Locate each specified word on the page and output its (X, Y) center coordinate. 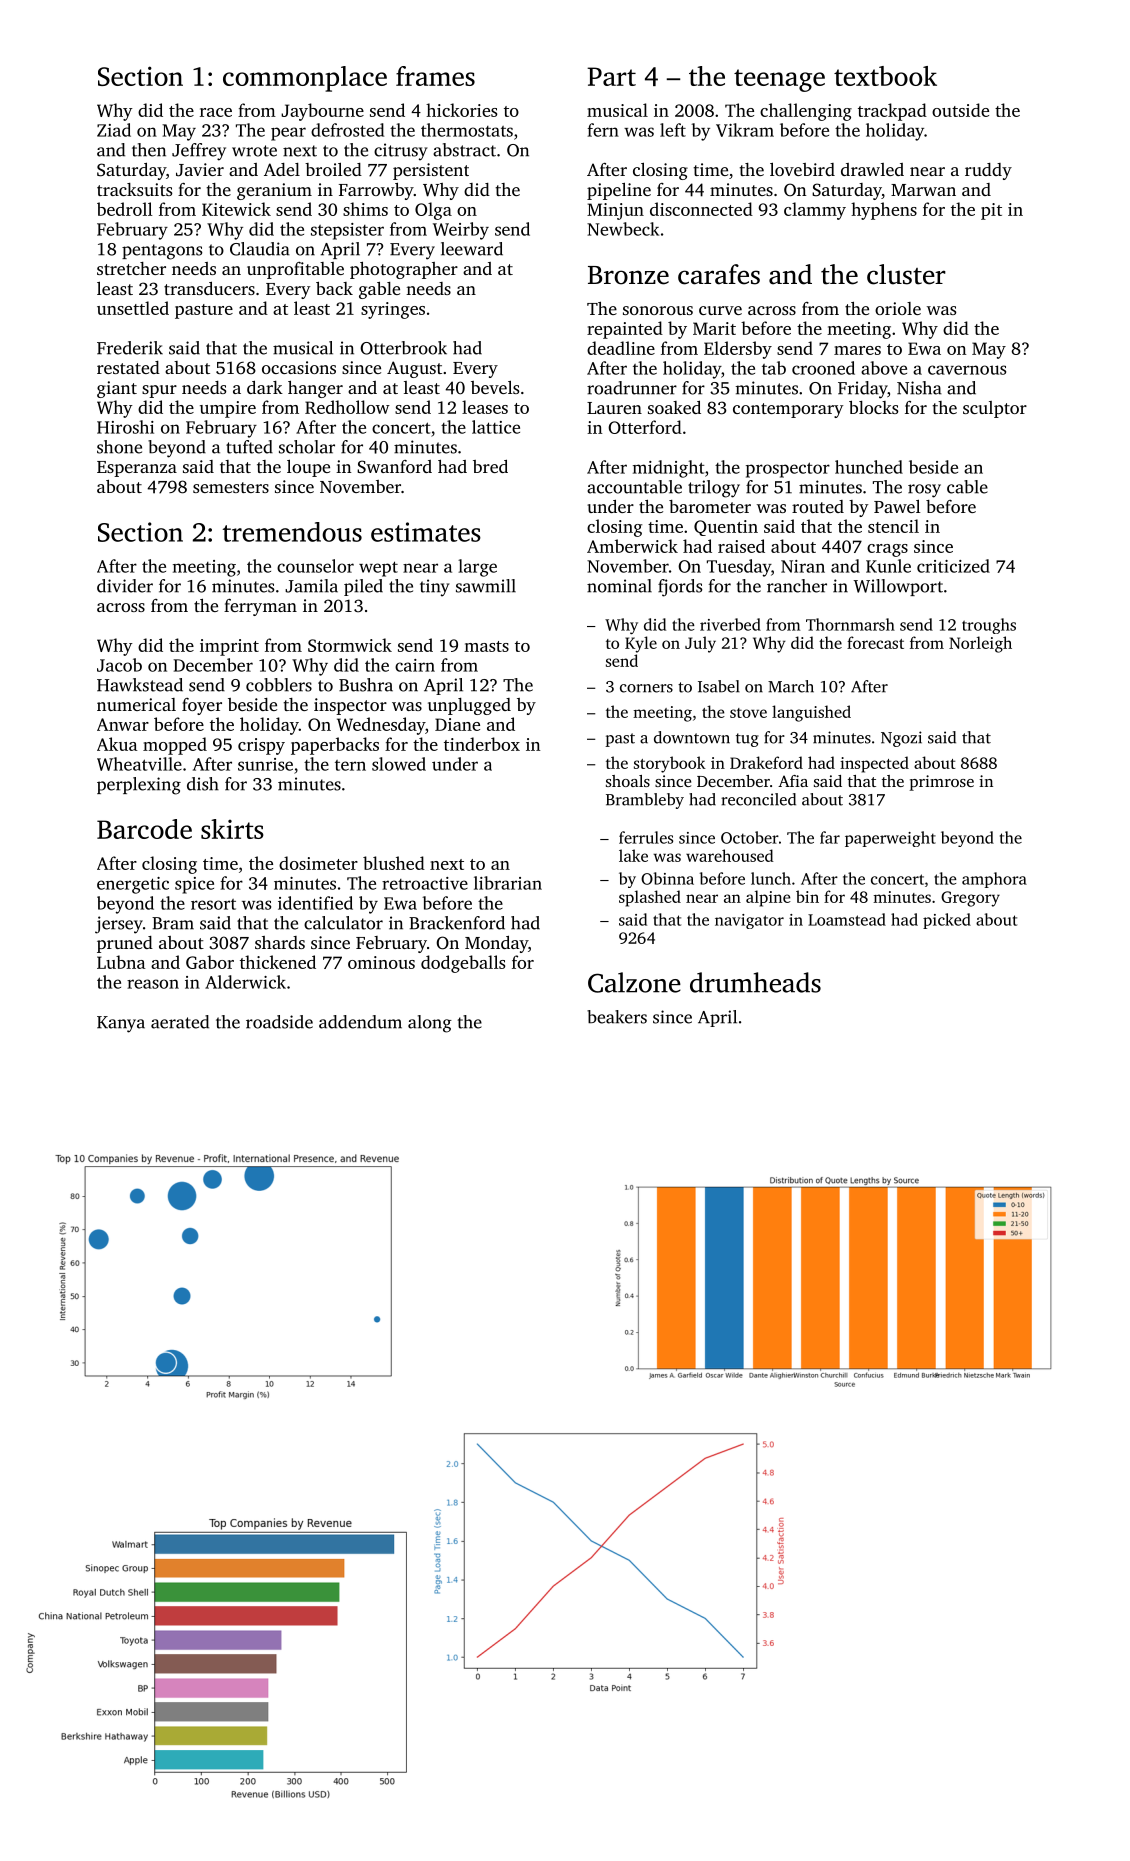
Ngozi (901, 739)
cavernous (967, 370)
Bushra (366, 685)
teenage (779, 80)
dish (203, 784)
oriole (898, 308)
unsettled (133, 308)
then (149, 150)
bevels (495, 387)
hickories (461, 110)
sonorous (658, 310)
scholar (307, 447)
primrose (942, 783)
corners (646, 688)
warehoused (730, 855)
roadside (279, 1022)
